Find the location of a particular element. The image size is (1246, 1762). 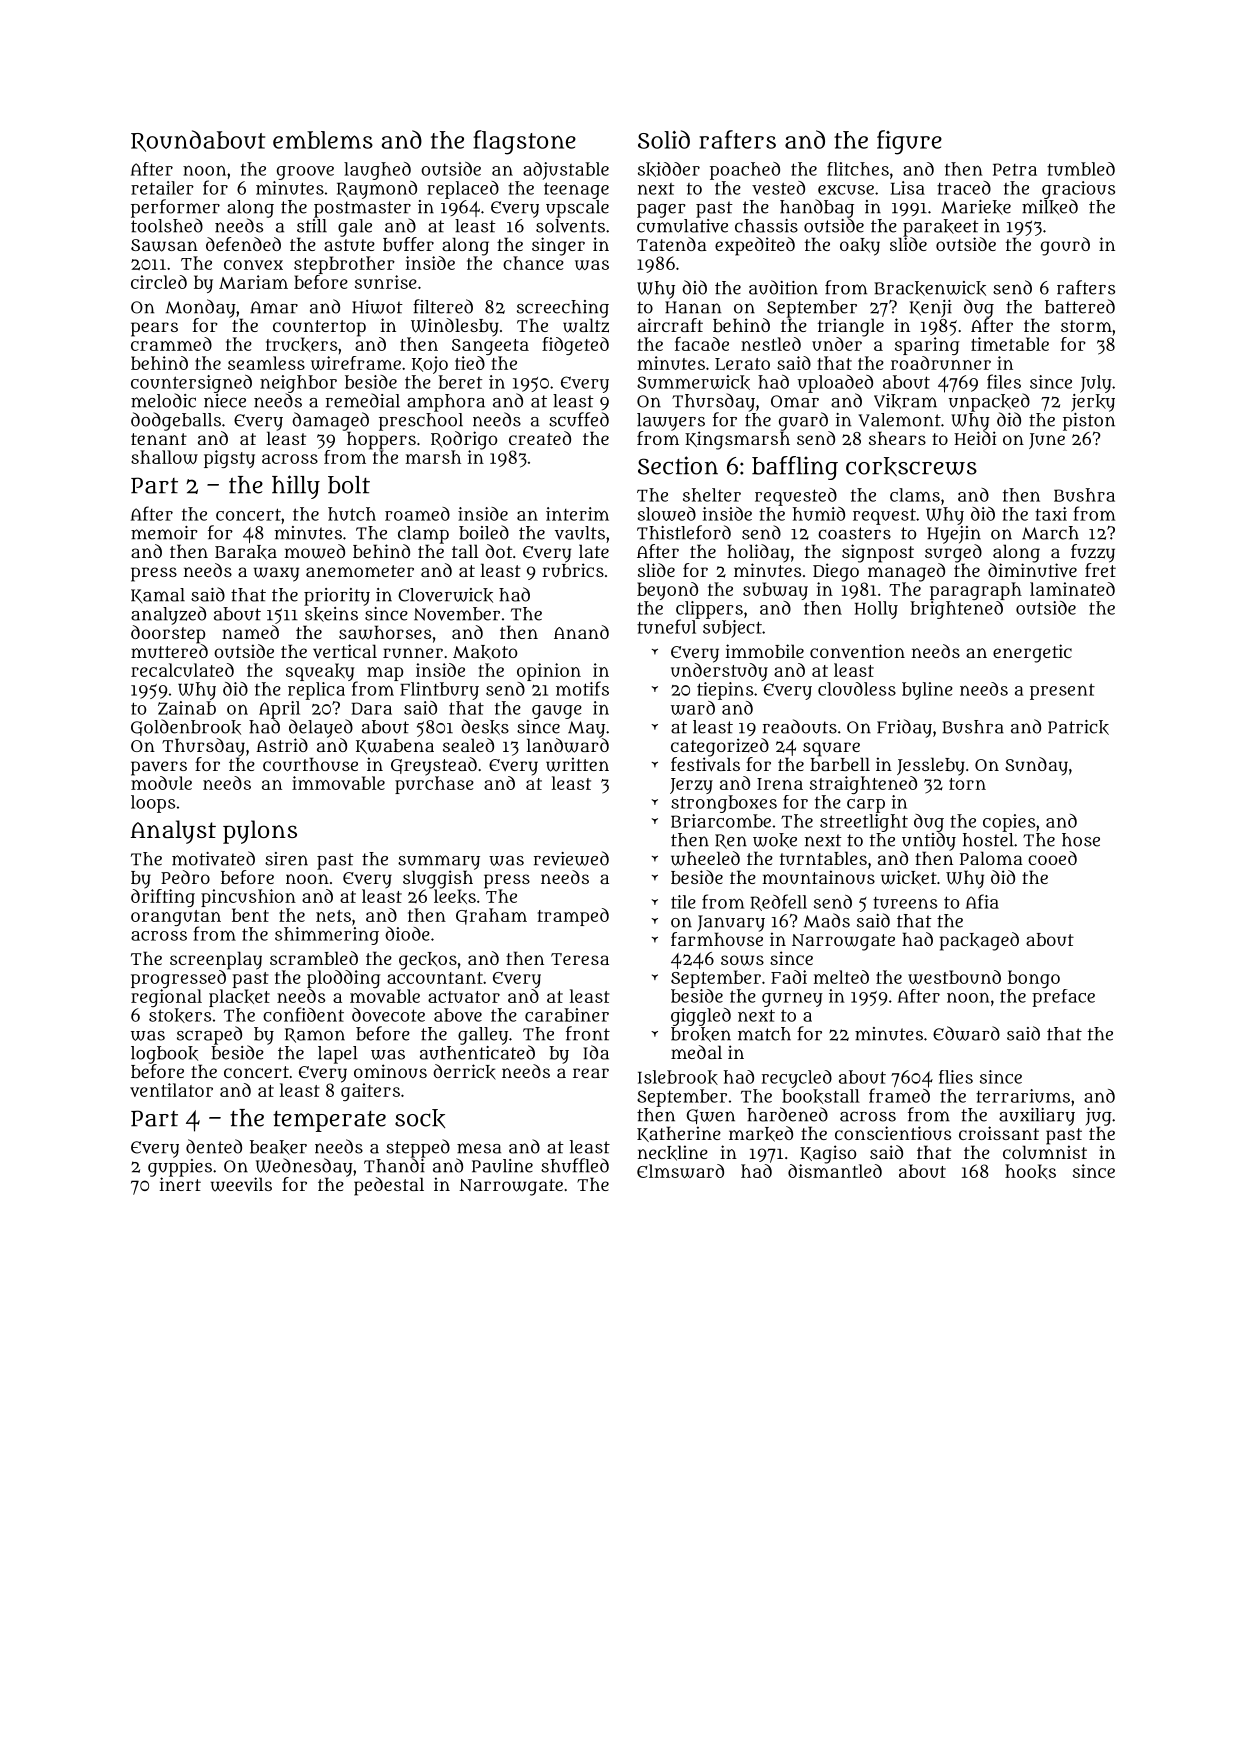

skeins is located at coordinates (331, 614).
